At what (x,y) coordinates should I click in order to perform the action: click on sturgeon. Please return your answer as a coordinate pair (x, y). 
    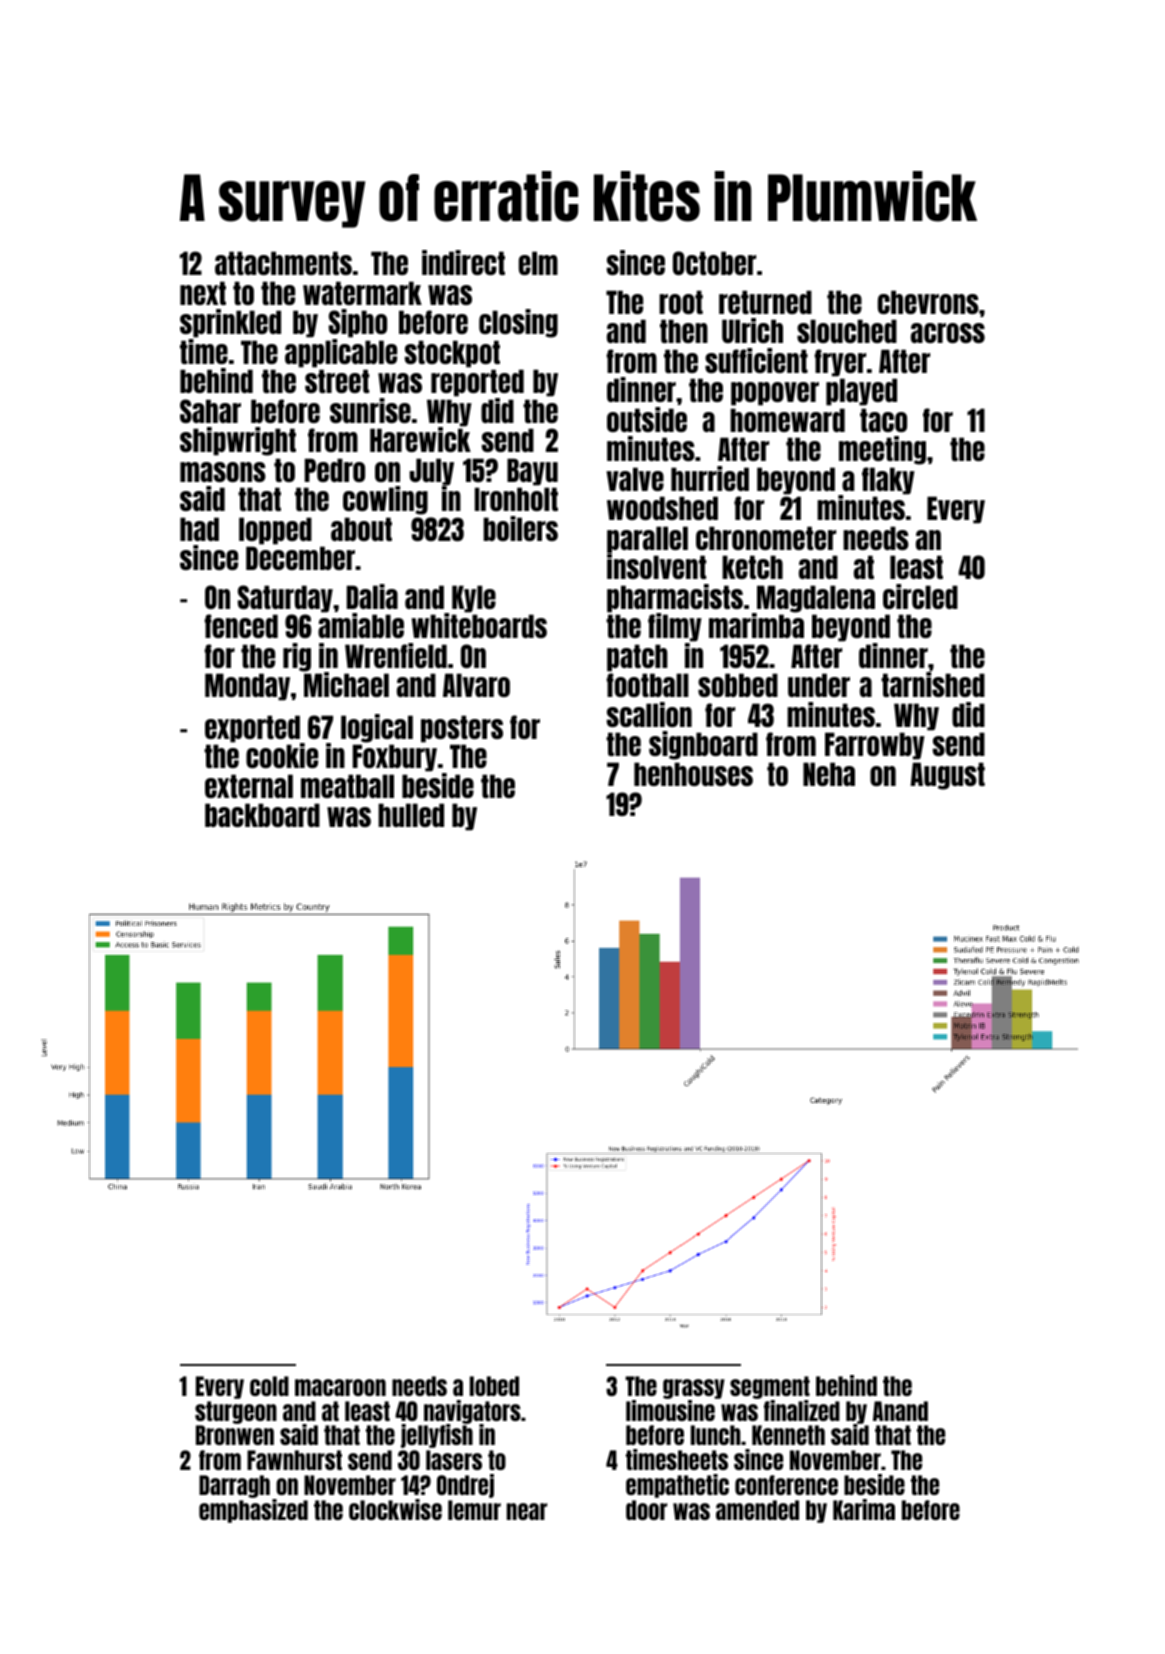
    Looking at the image, I should click on (236, 1412).
